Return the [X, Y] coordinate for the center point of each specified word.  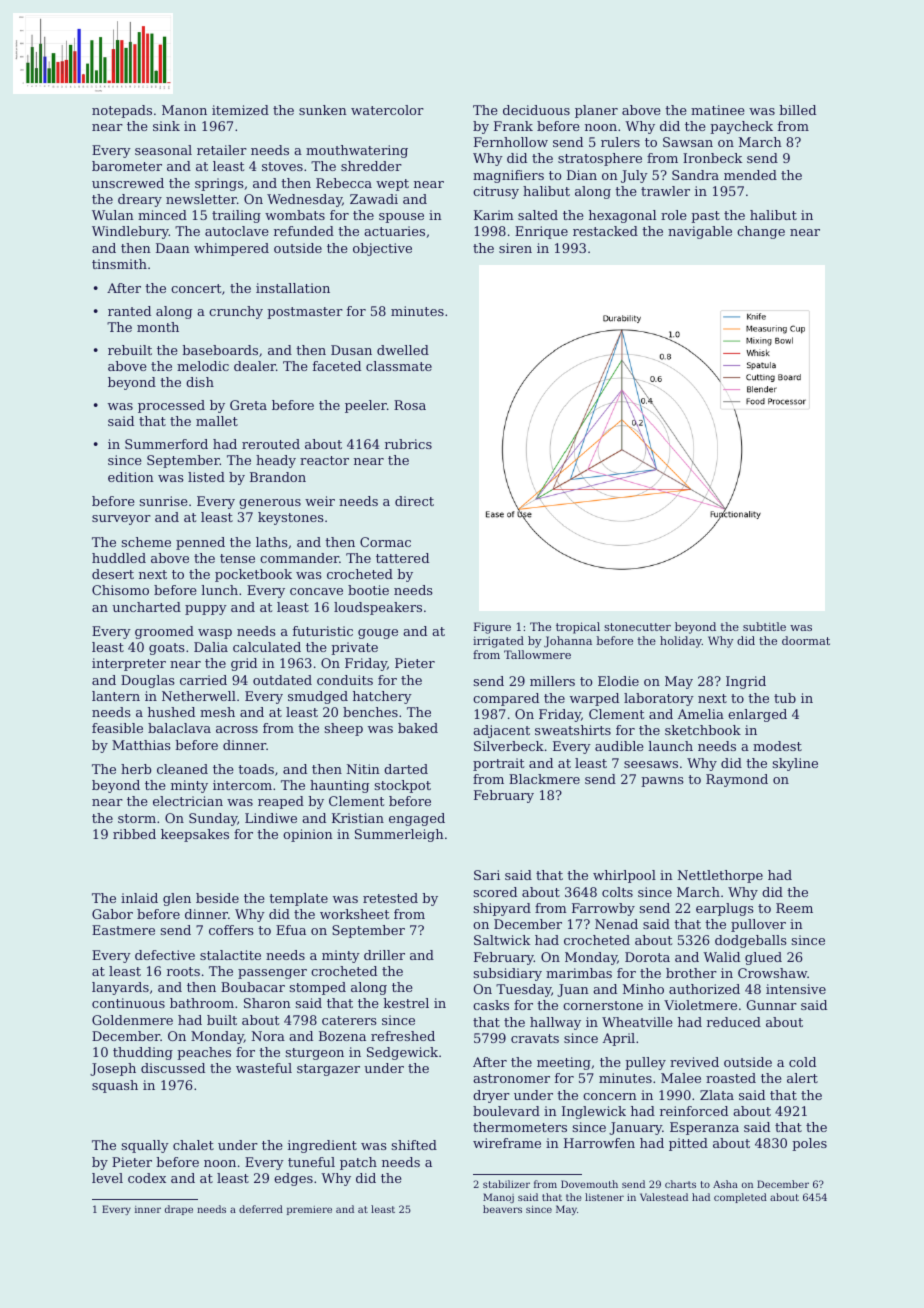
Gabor [112, 914]
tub [785, 698]
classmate [399, 366]
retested [390, 898]
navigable [700, 232]
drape [179, 1210]
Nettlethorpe [720, 876]
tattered [402, 558]
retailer [222, 150]
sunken [323, 110]
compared [506, 699]
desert [113, 574]
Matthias [141, 745]
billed [797, 110]
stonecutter [637, 627]
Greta [248, 405]
